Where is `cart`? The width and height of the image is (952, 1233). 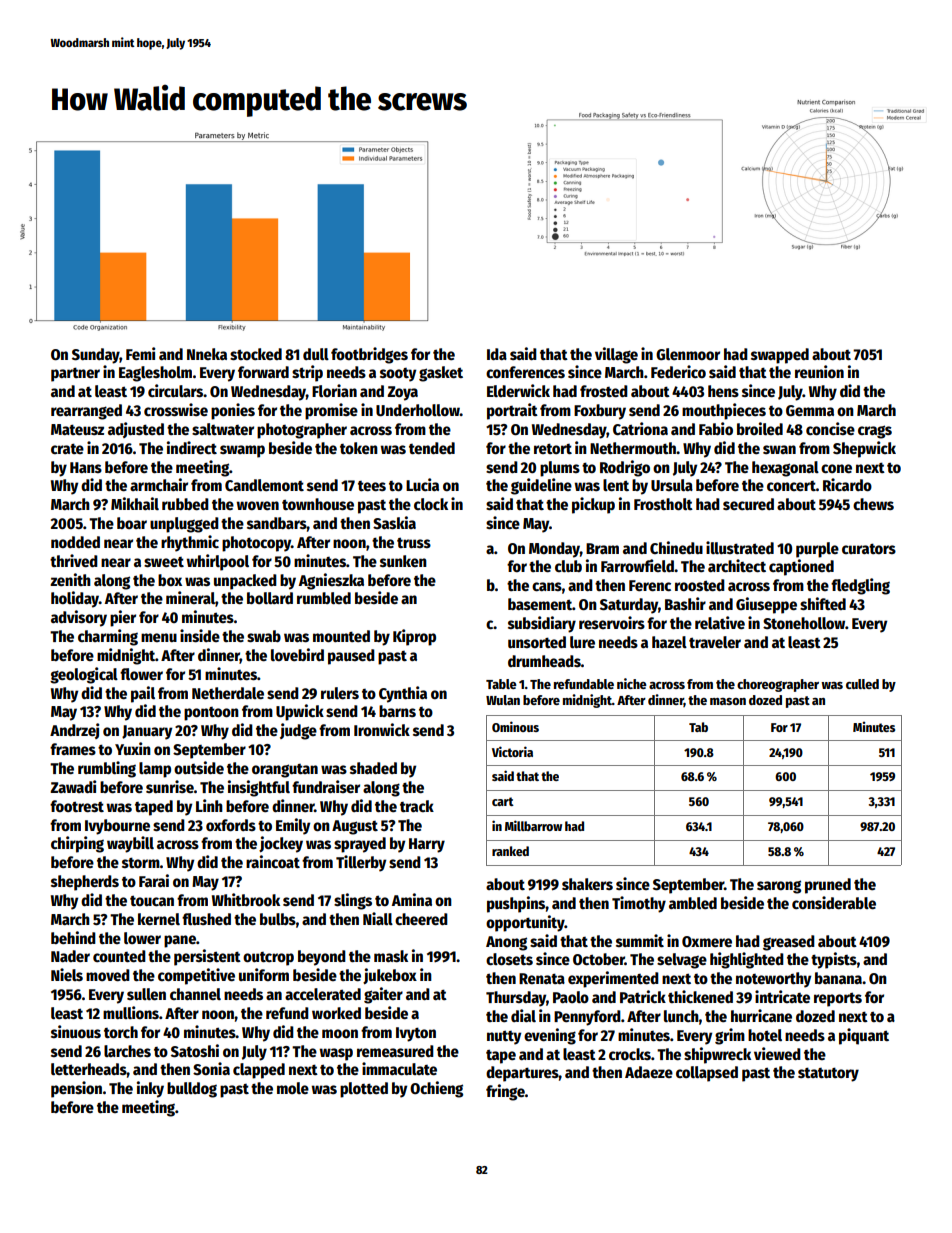 cart is located at coordinates (503, 801).
